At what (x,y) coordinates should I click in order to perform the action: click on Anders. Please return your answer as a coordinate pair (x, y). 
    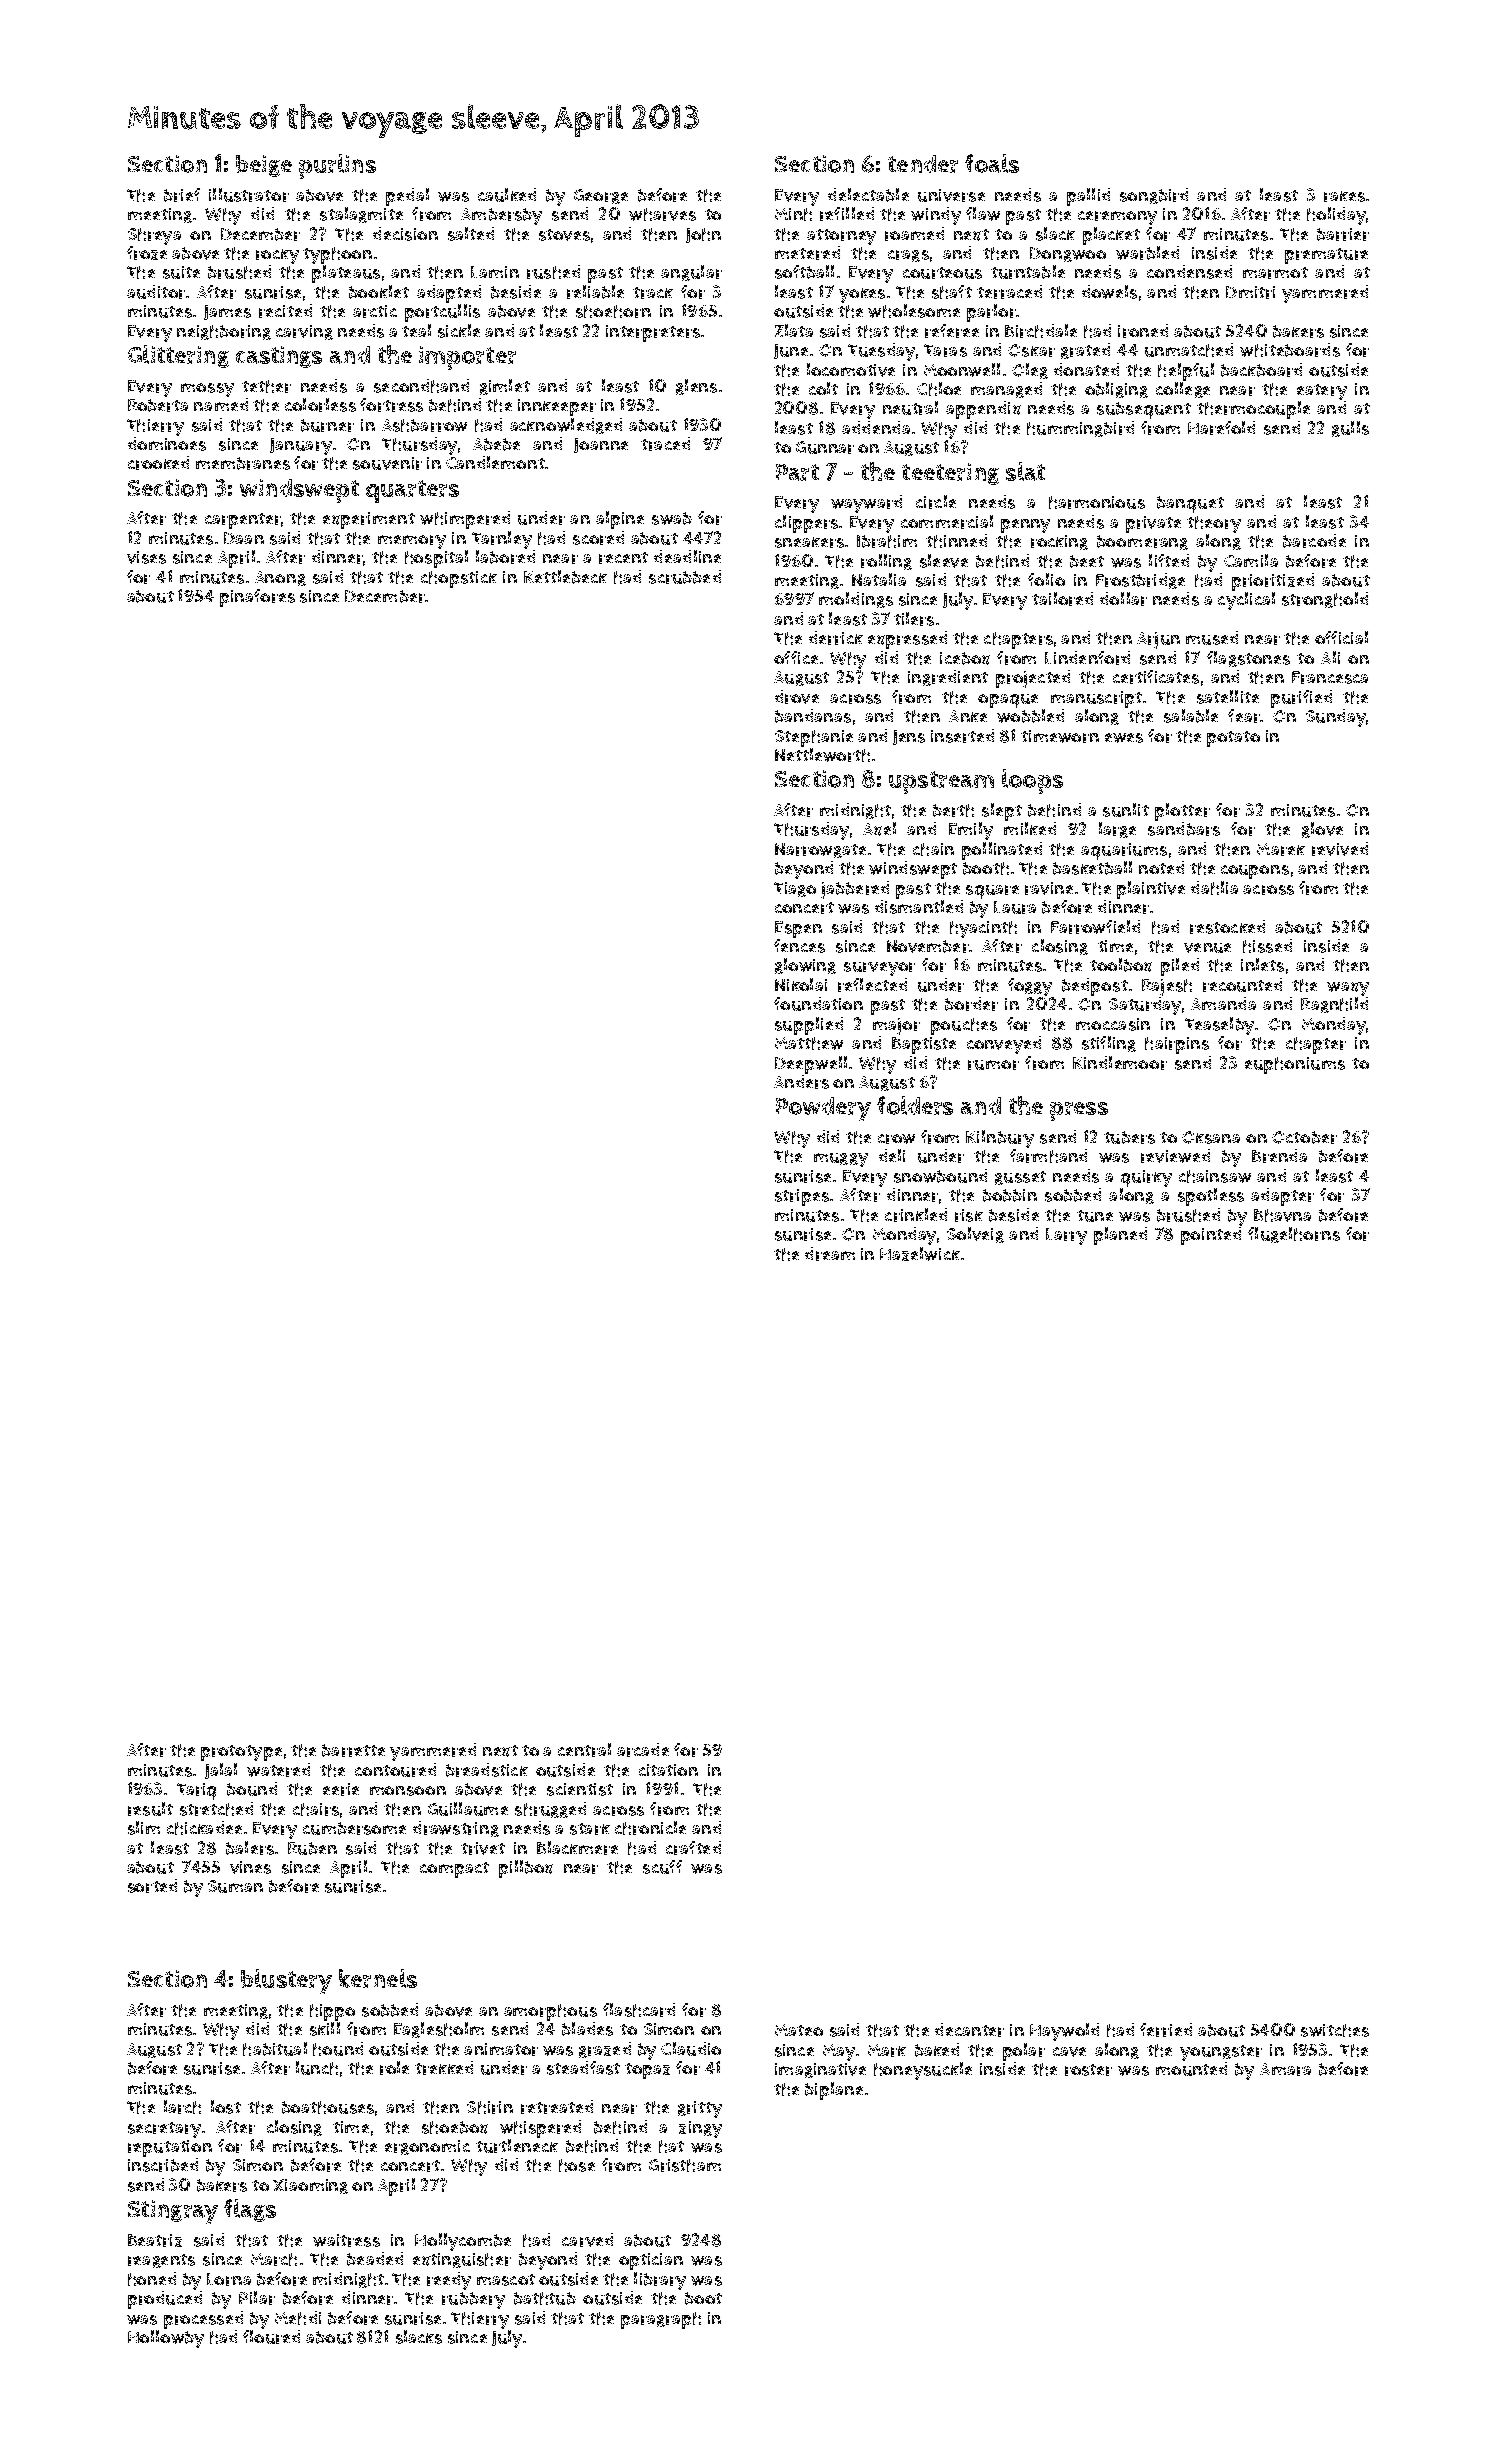
    Looking at the image, I should click on (801, 1082).
